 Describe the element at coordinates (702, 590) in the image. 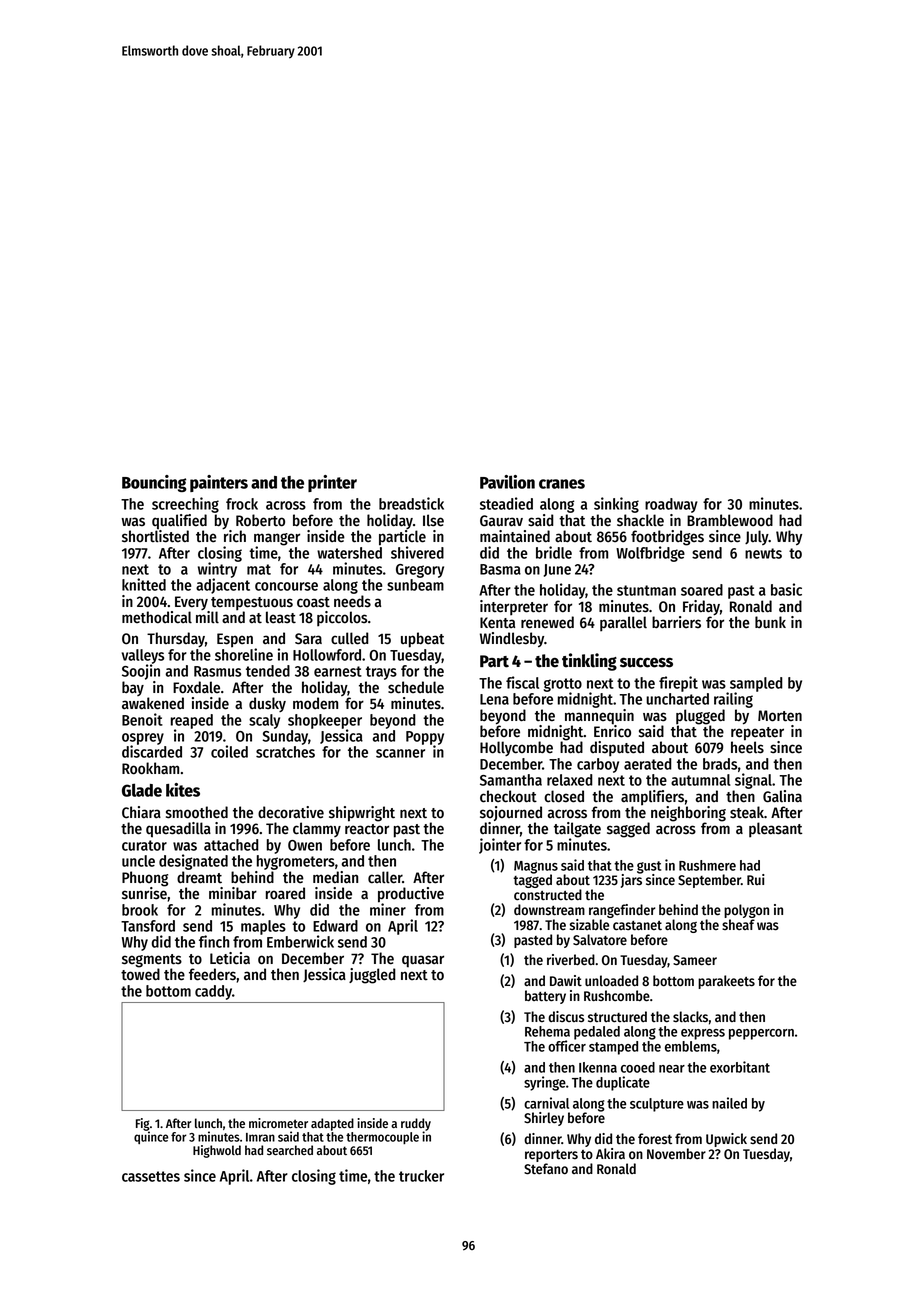

I see `soared` at that location.
